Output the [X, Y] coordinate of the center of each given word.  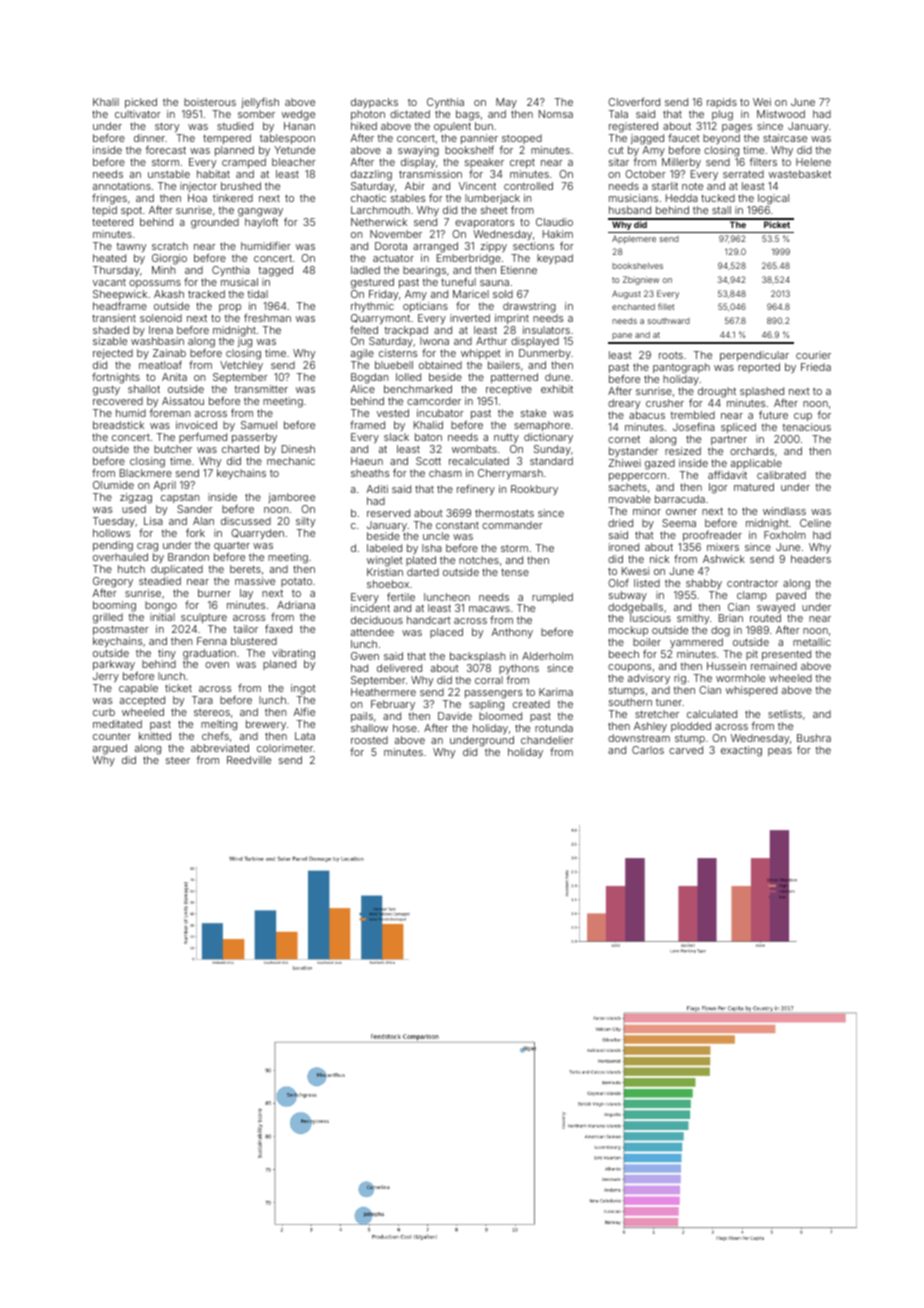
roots [671, 355]
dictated [410, 114]
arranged [435, 247]
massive [255, 581]
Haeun [367, 461]
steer [178, 760]
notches [479, 560]
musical [239, 282]
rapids [722, 103]
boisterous [210, 102]
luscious [650, 618]
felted [364, 330]
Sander [195, 509]
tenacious [806, 427]
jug [245, 342]
